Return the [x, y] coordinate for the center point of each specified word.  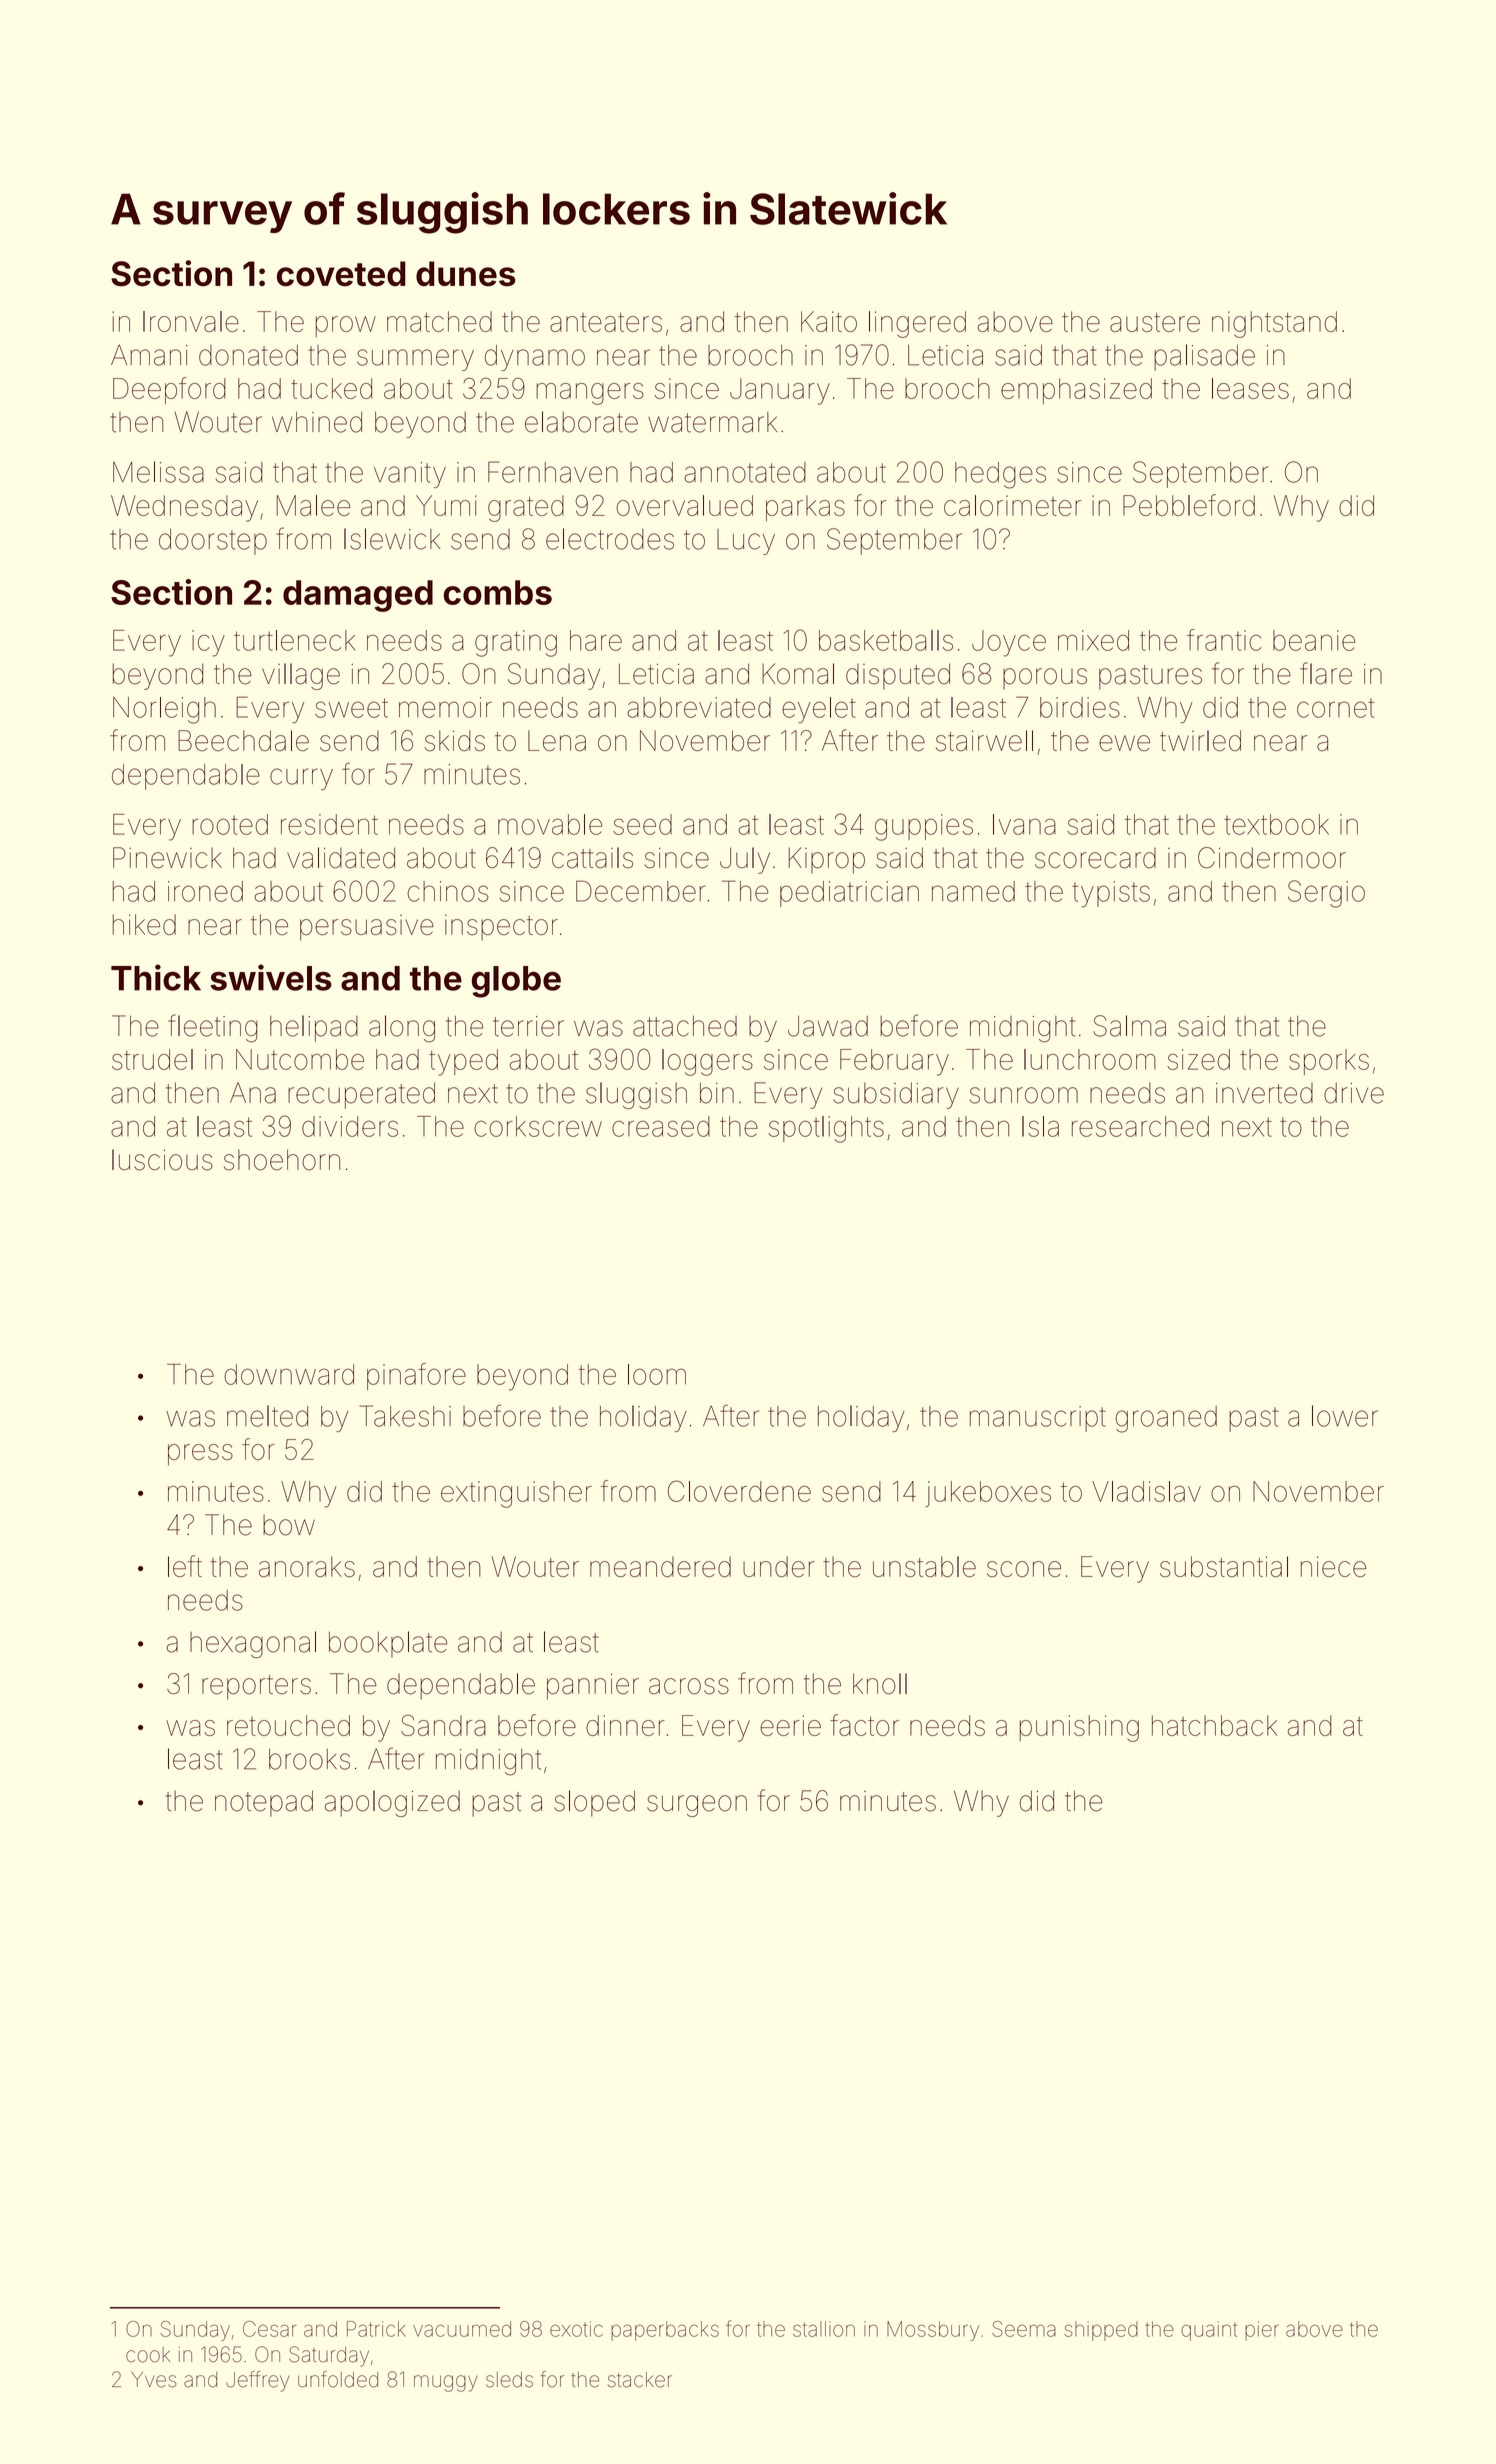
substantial [1224, 1566]
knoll [880, 1684]
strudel [152, 1059]
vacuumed [462, 2329]
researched [1140, 1126]
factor [864, 1725]
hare [596, 640]
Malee [313, 505]
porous [1045, 679]
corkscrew [538, 1126]
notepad [264, 1803]
